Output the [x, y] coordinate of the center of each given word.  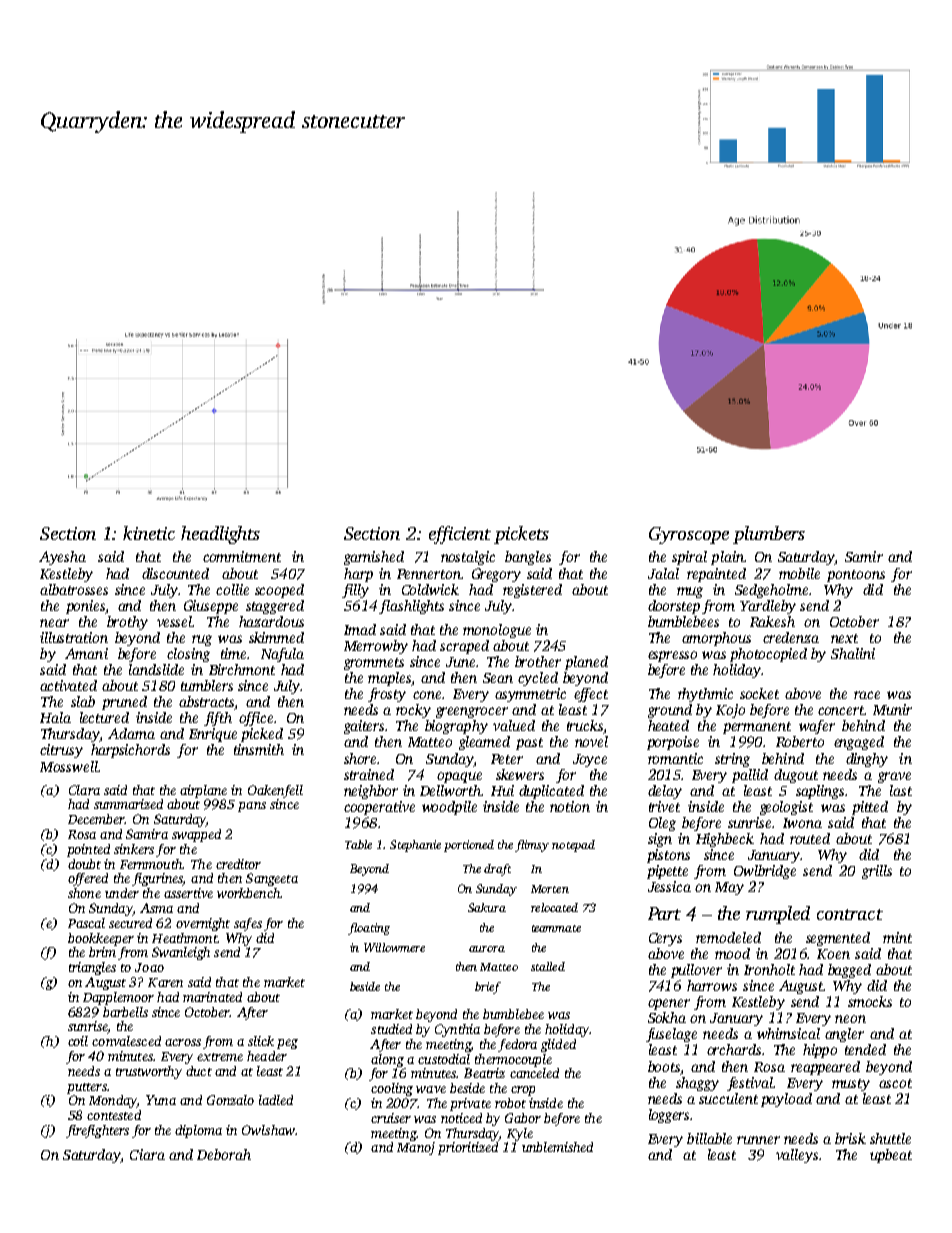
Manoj [416, 1148]
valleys [797, 1156]
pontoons [856, 576]
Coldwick [430, 589]
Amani [86, 653]
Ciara [147, 1154]
